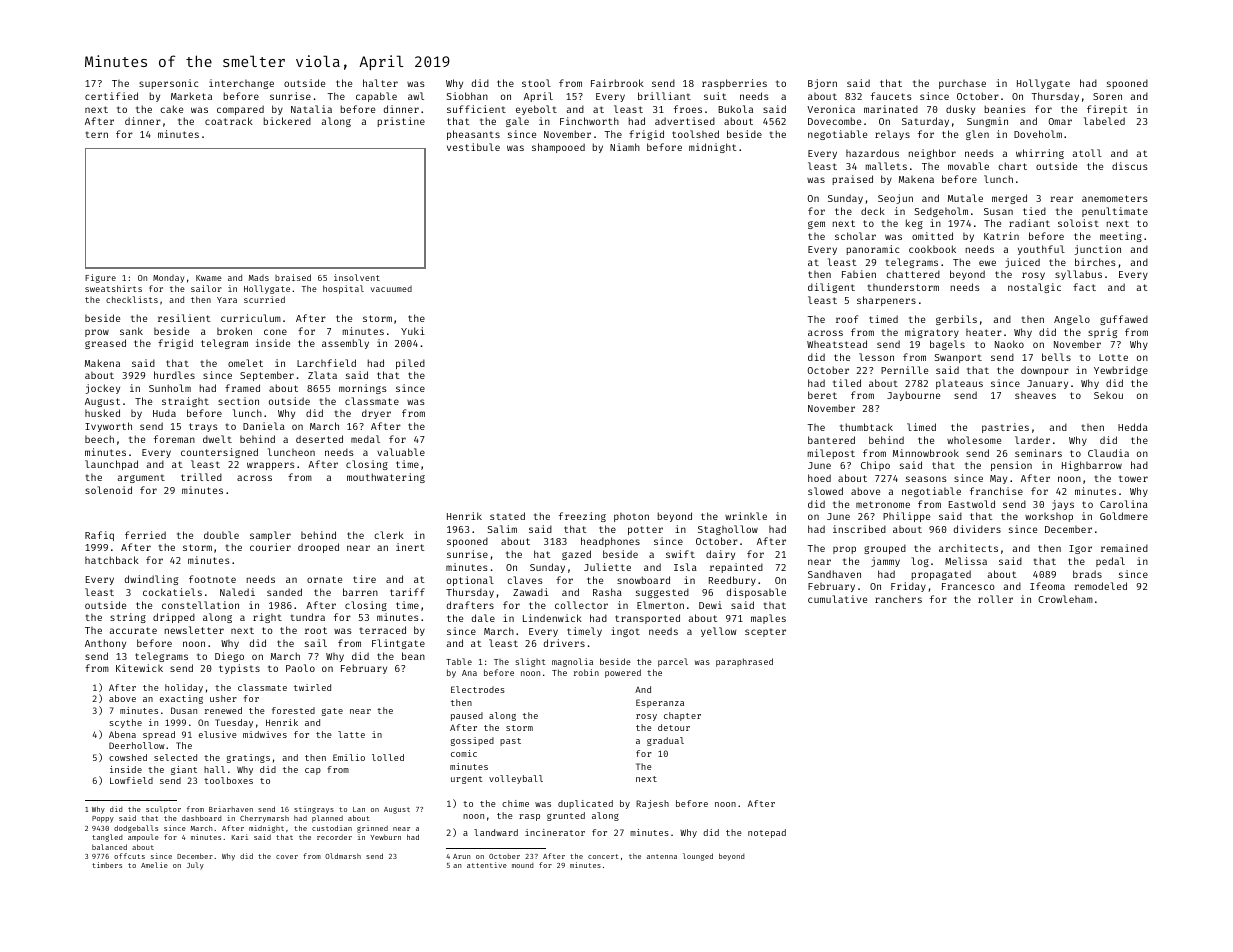 The height and width of the screenshot is (952, 1233). Describe the element at coordinates (765, 632) in the screenshot. I see `scepter` at that location.
